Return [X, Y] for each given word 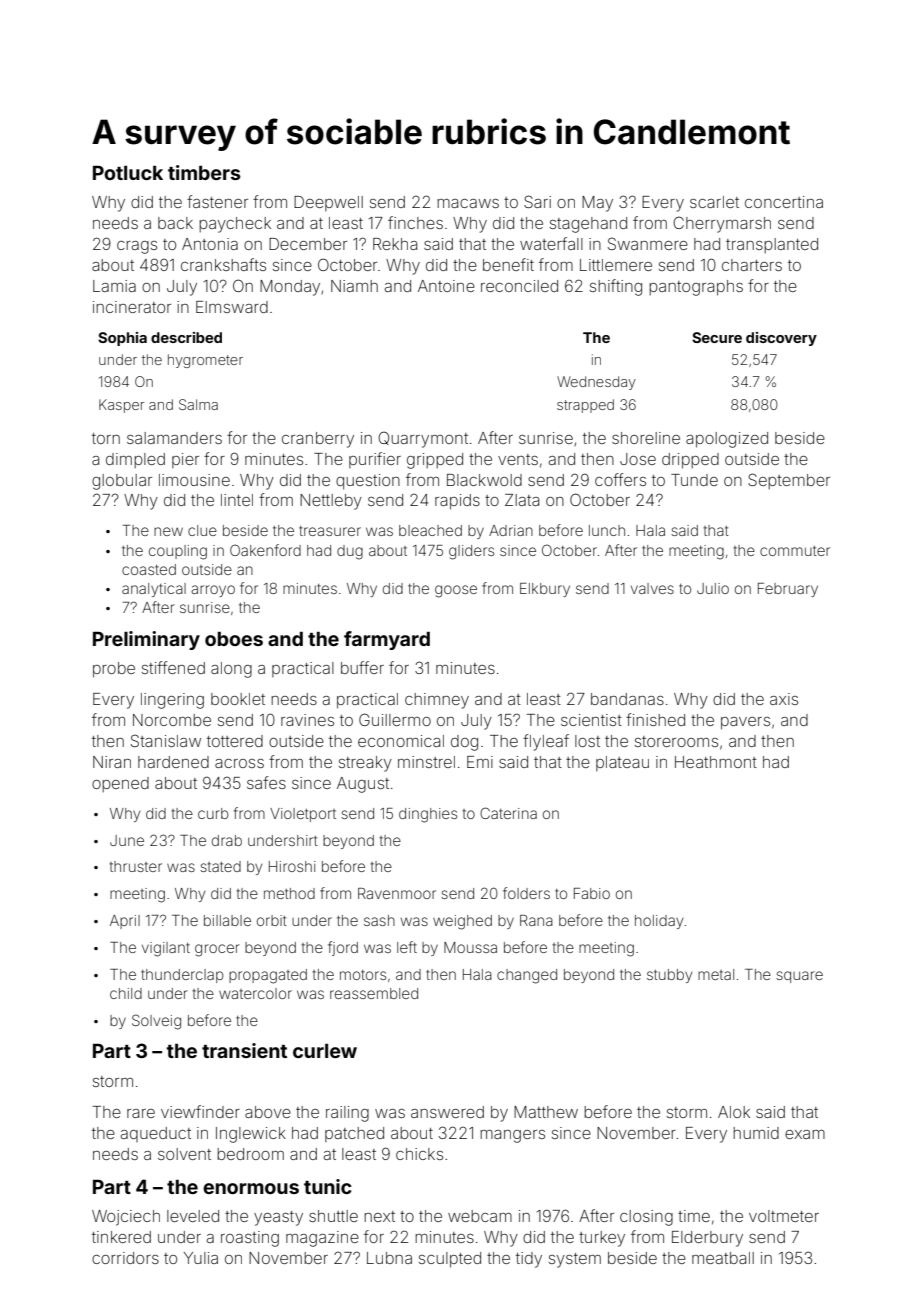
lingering [172, 701]
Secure [717, 337]
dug [350, 552]
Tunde [694, 480]
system [575, 1260]
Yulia [201, 1258]
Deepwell [328, 203]
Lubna [389, 1258]
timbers [204, 172]
